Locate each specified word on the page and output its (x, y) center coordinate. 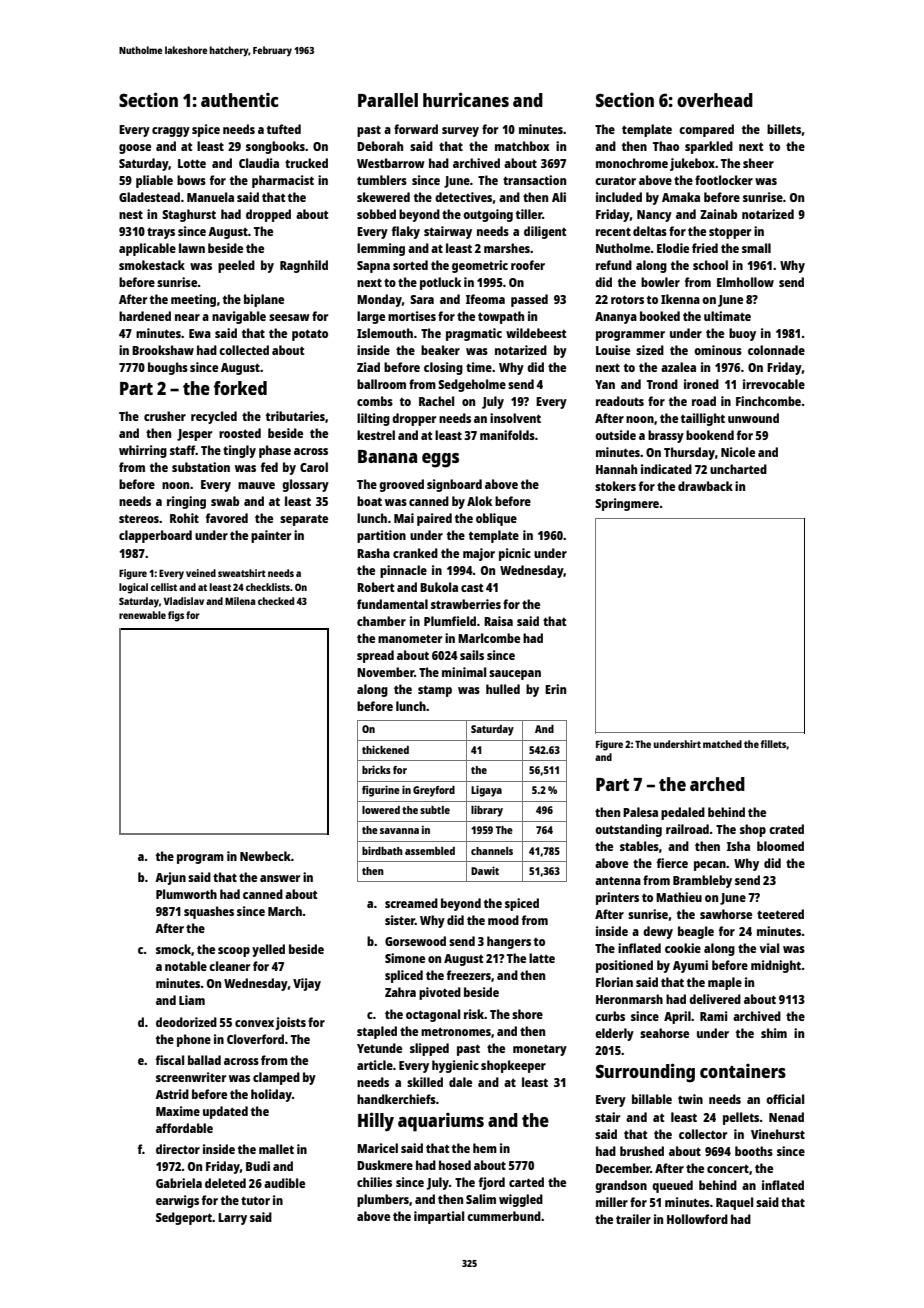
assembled (430, 851)
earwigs (177, 1201)
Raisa (498, 621)
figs (176, 616)
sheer (758, 163)
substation (201, 467)
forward (416, 129)
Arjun (170, 878)
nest (131, 215)
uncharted (738, 469)
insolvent (515, 418)
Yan (605, 384)
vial (769, 948)
